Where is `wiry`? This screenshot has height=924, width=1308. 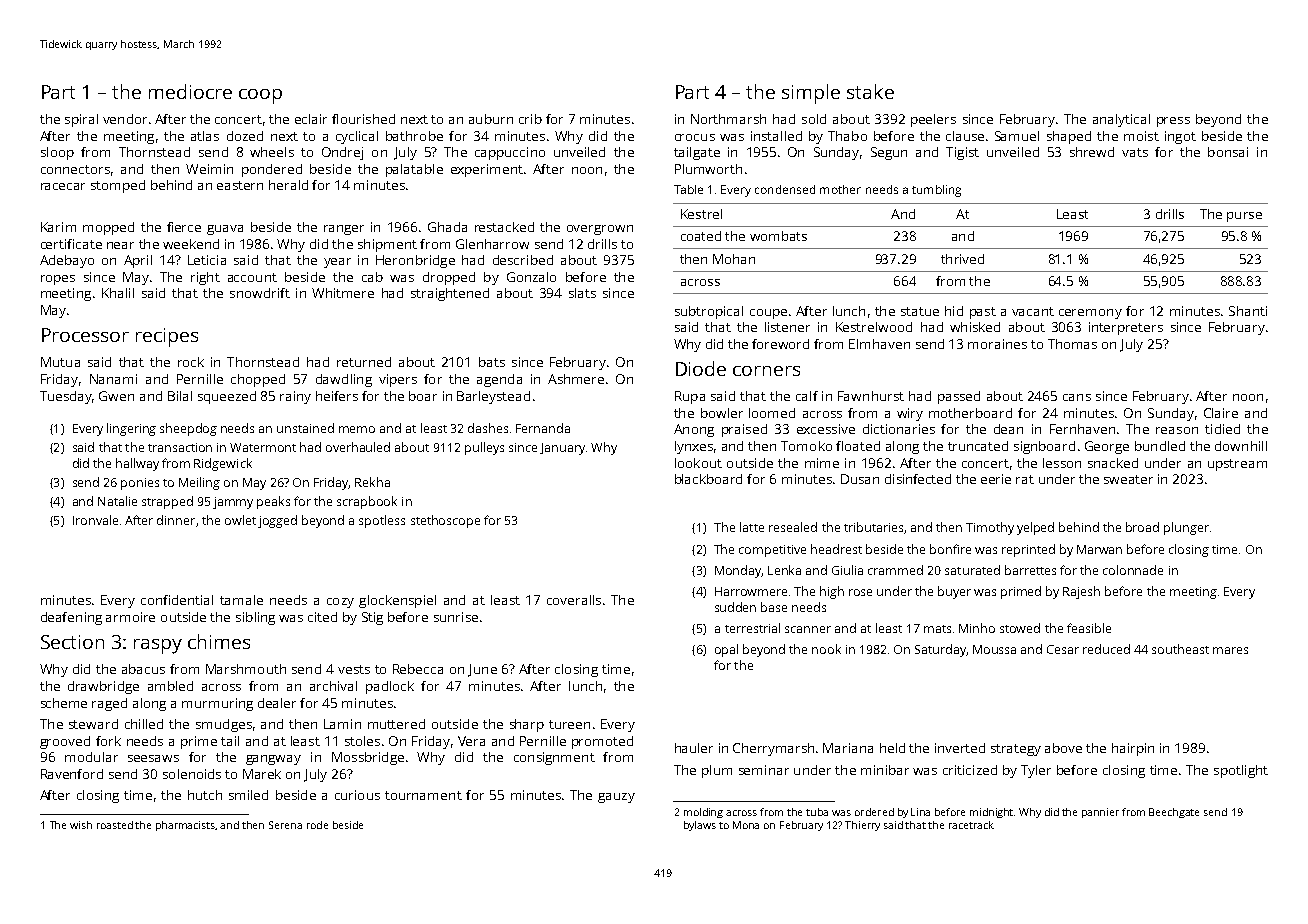 wiry is located at coordinates (910, 414).
